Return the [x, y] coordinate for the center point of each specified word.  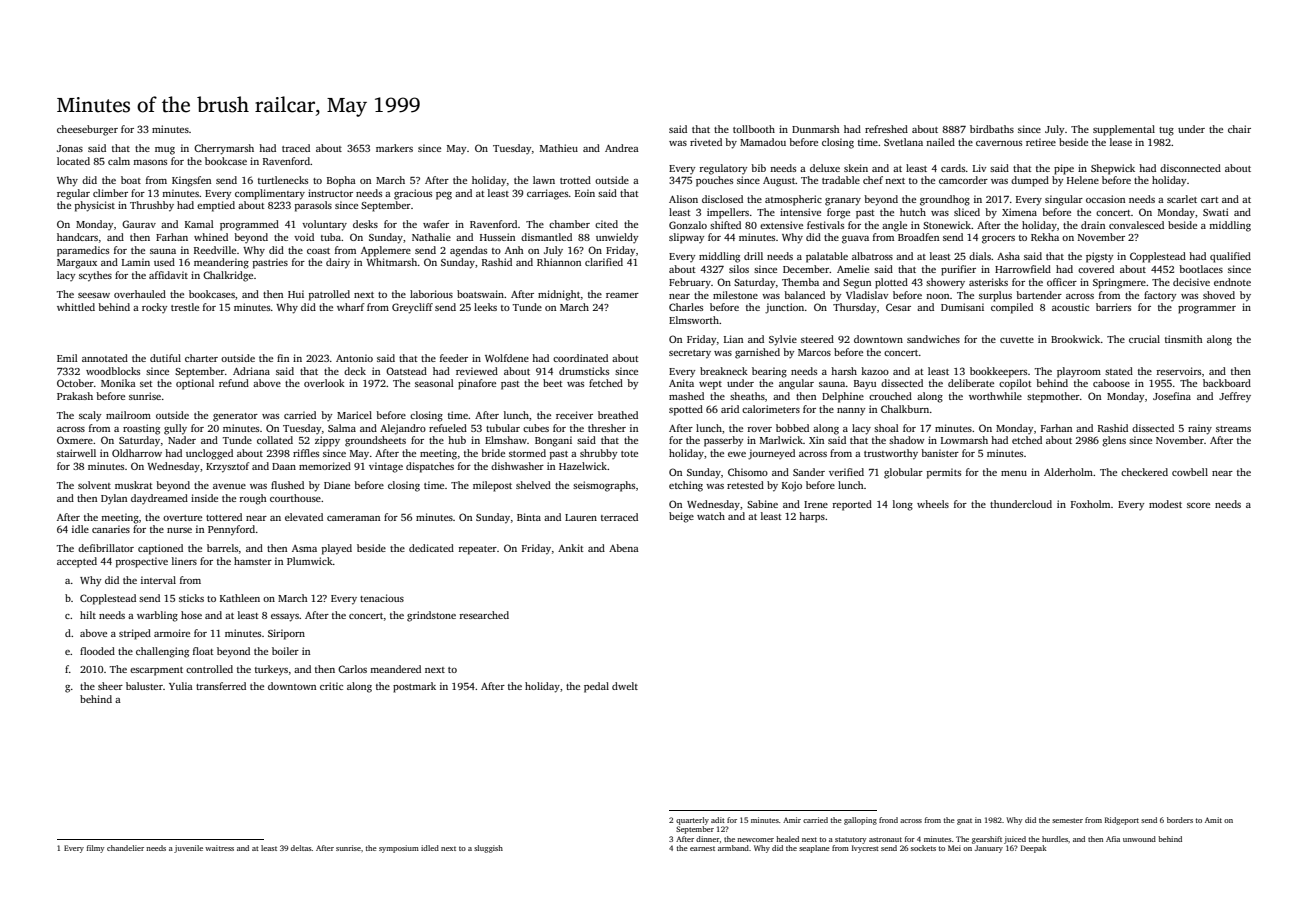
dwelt [625, 686]
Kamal [199, 224]
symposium [399, 849]
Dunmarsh [816, 129]
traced [296, 148]
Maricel [354, 415]
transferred [221, 686]
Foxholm [1090, 504]
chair [1239, 129]
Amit [1213, 820]
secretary [690, 354]
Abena [624, 548]
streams [1233, 429]
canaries [111, 529]
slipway [686, 238]
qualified [1230, 257]
